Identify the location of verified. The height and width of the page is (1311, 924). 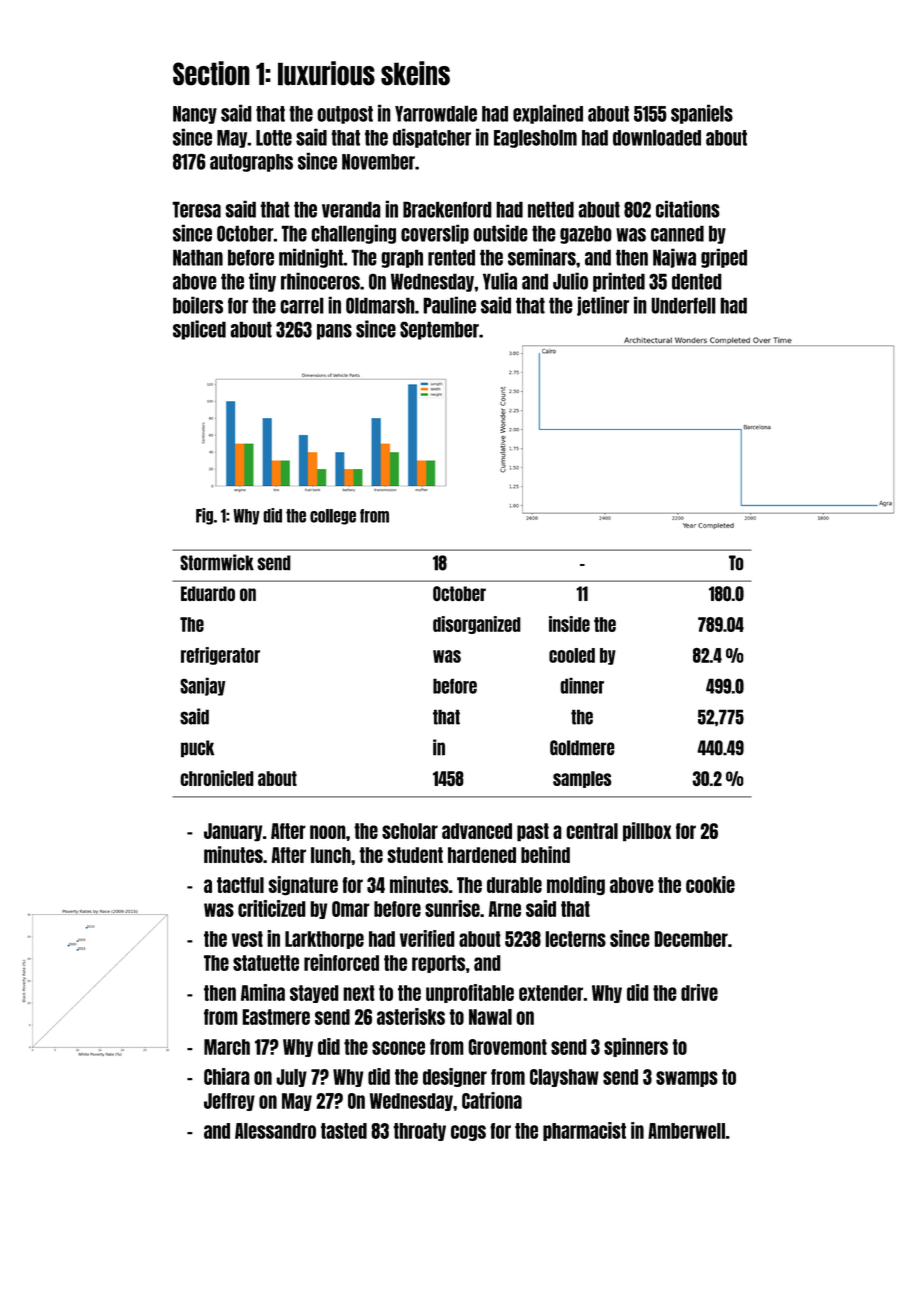
(427, 938).
